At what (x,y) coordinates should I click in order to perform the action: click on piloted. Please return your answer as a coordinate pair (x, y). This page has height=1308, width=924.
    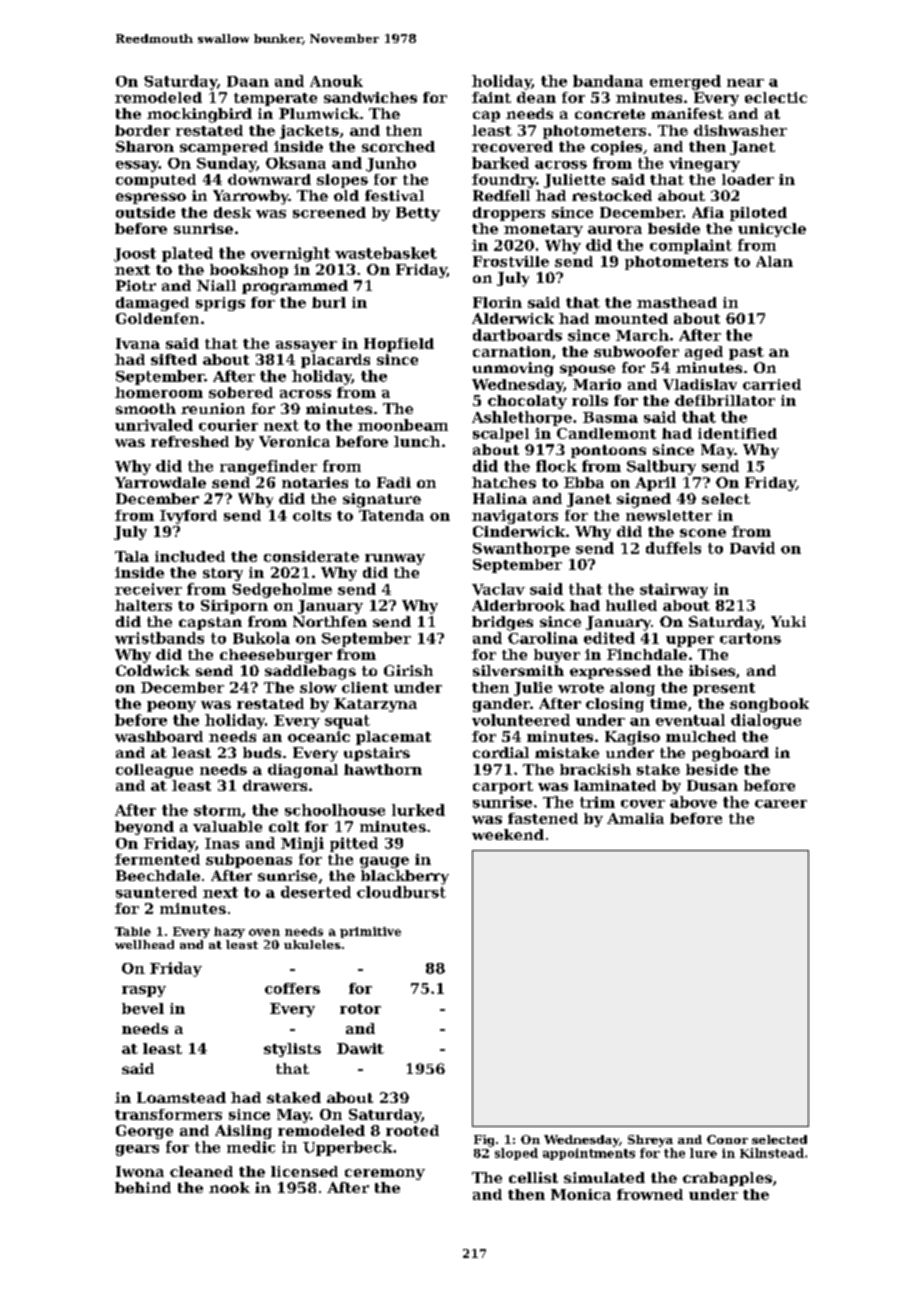
    Looking at the image, I should click on (758, 214).
